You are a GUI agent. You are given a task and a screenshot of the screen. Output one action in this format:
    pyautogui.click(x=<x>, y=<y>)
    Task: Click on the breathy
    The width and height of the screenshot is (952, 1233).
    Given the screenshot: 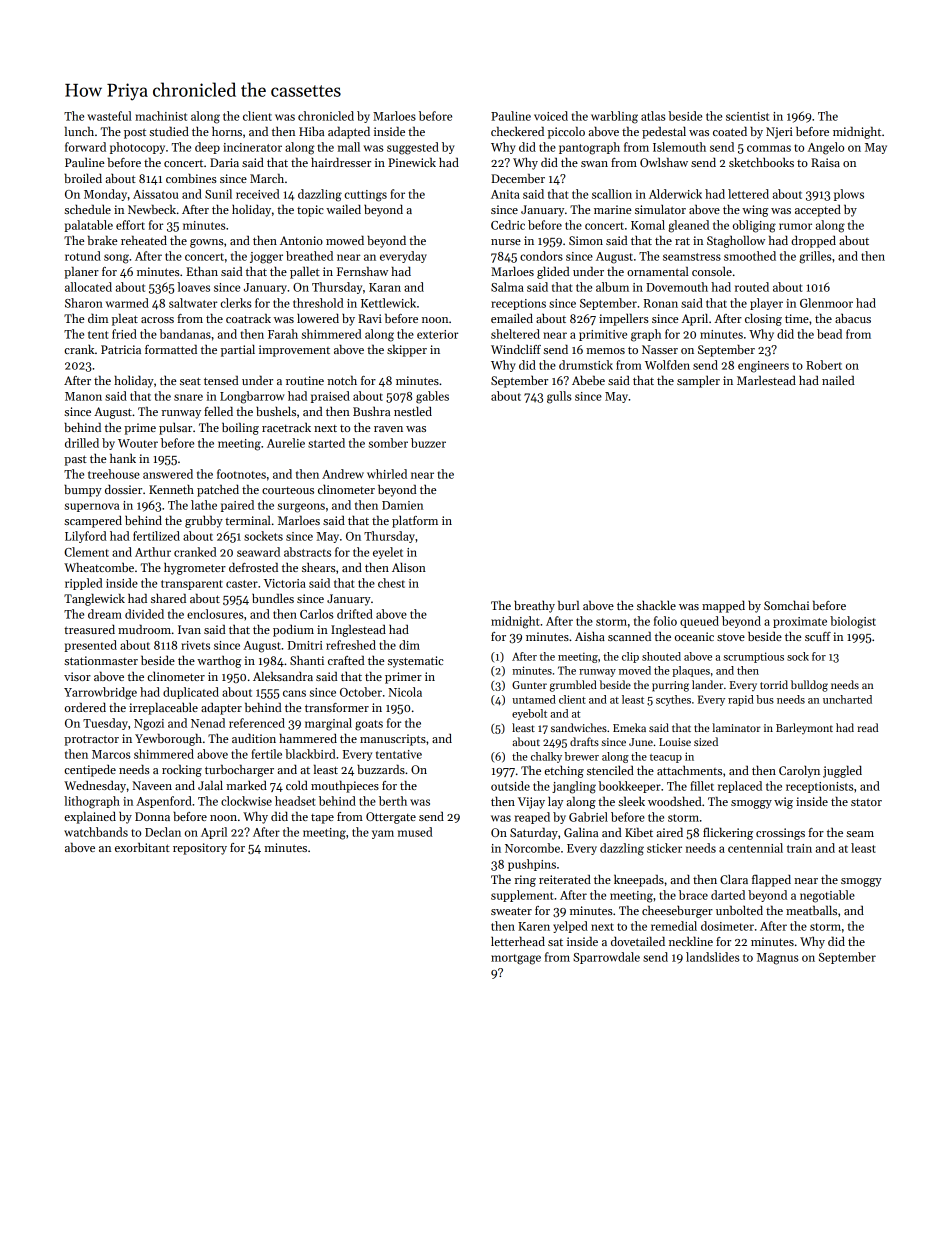 What is the action you would take?
    pyautogui.click(x=534, y=607)
